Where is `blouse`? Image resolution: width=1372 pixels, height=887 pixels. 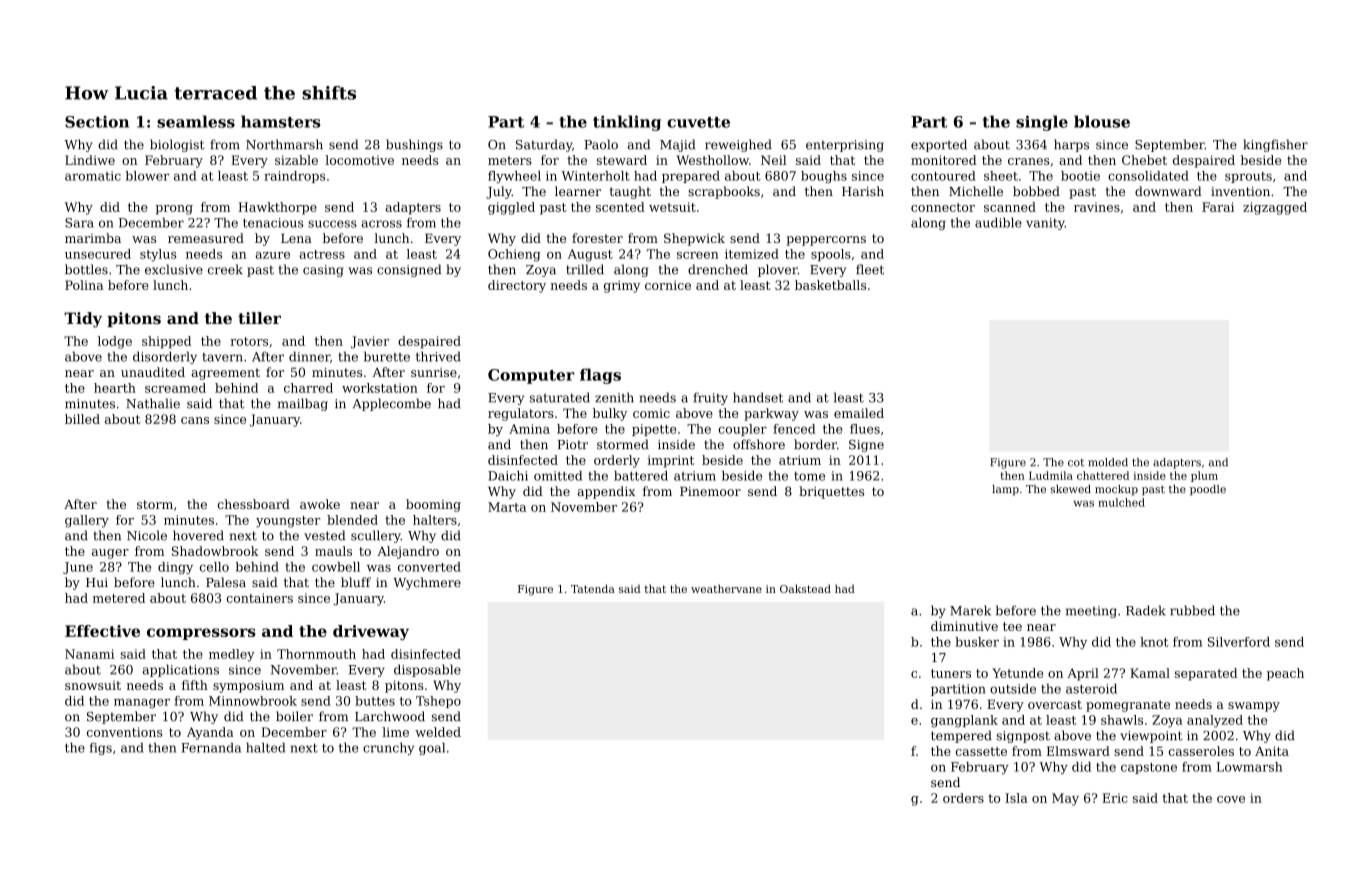
blouse is located at coordinates (1102, 121).
